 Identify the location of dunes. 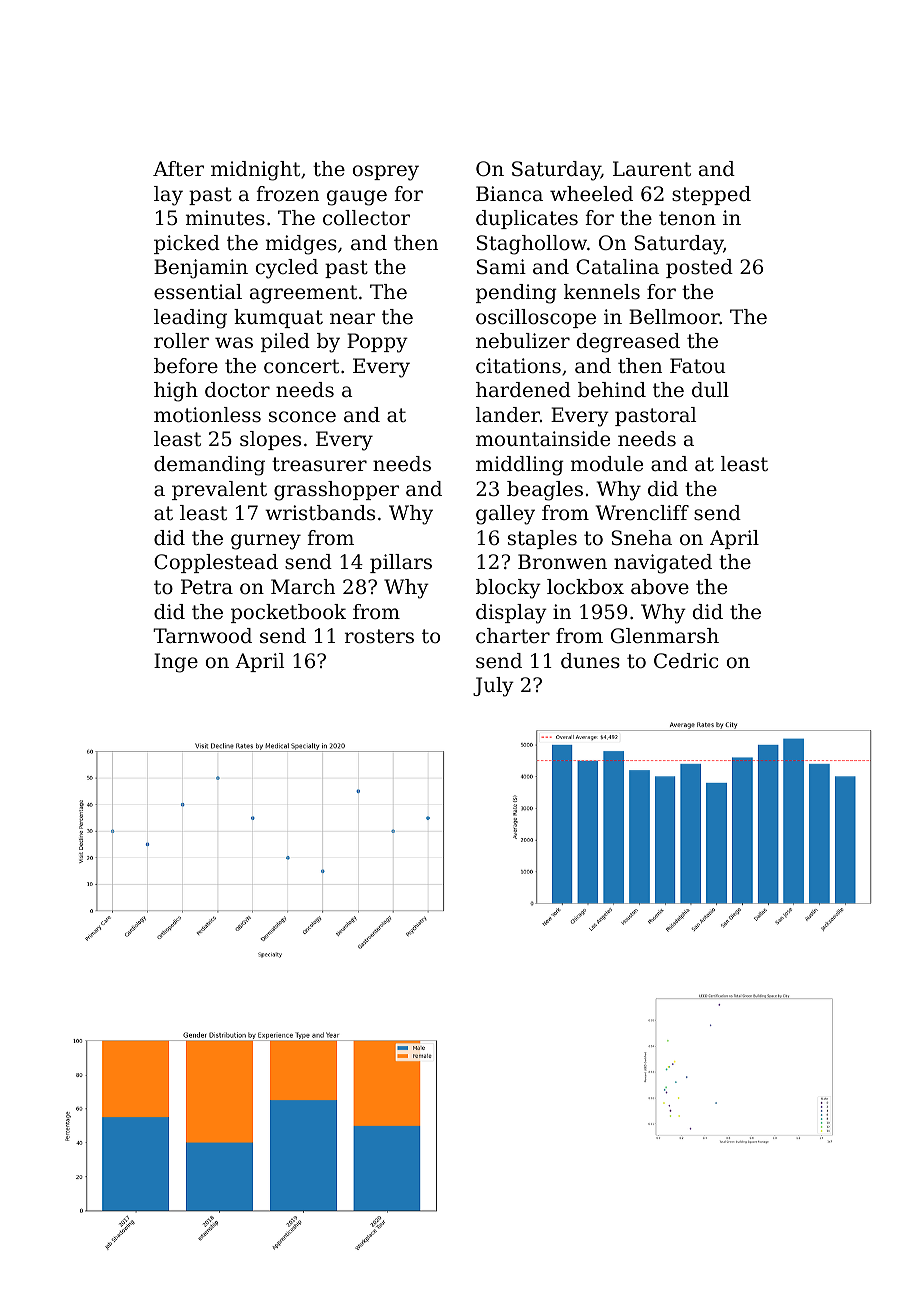
(590, 661).
